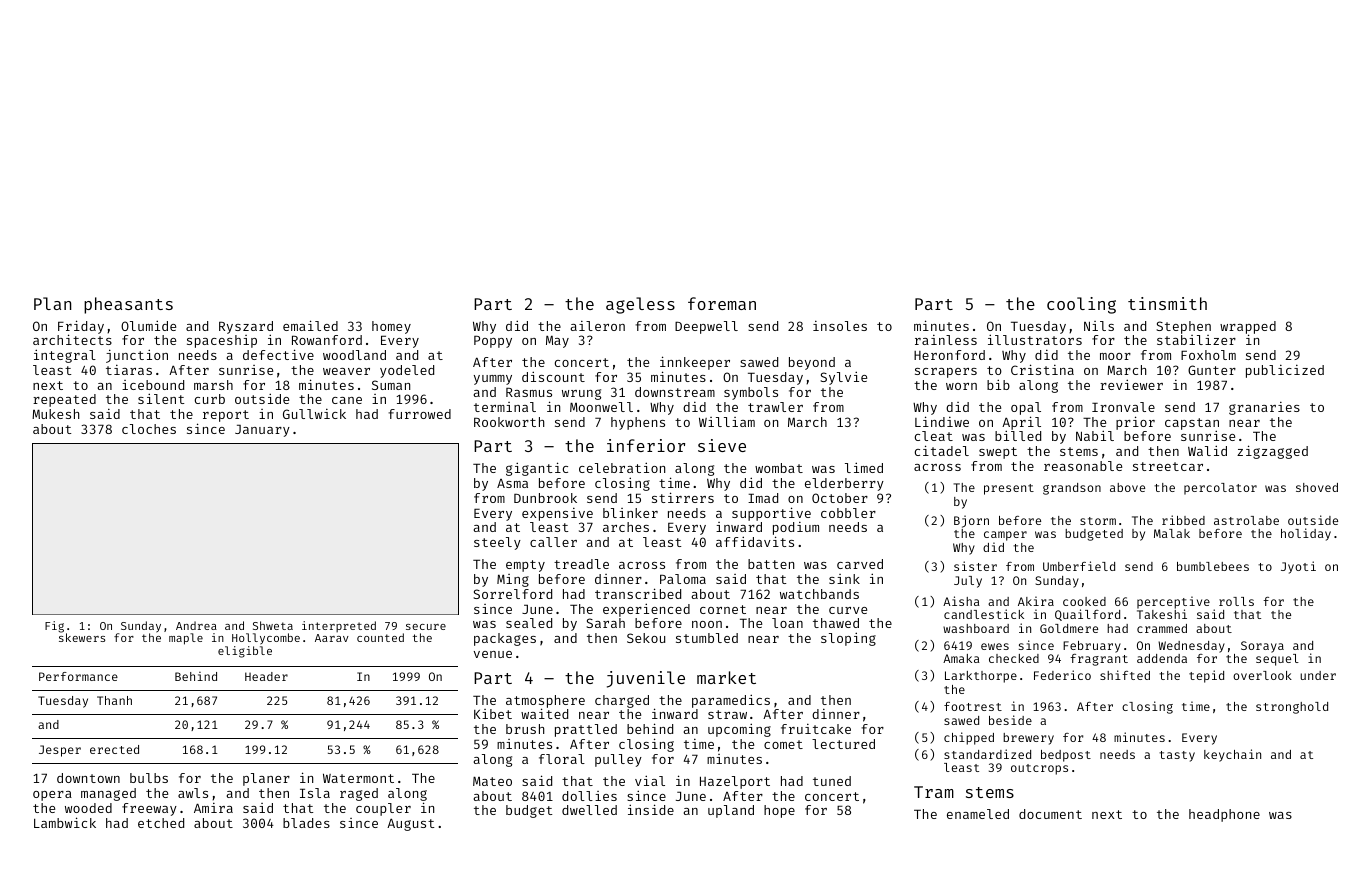 This image has height=887, width=1372. I want to click on stumbled, so click(707, 638).
